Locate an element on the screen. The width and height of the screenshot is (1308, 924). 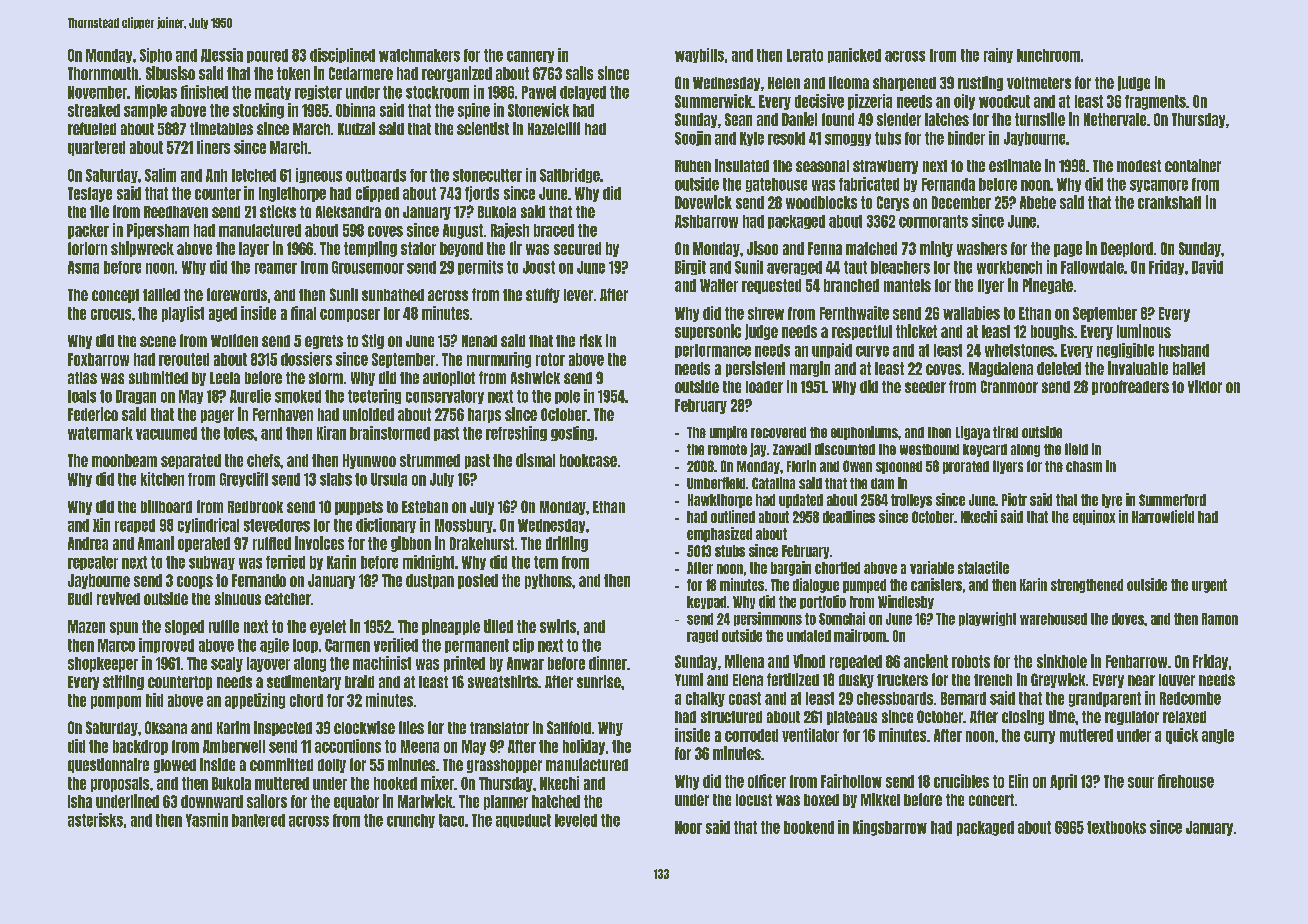
husband is located at coordinates (1184, 350).
